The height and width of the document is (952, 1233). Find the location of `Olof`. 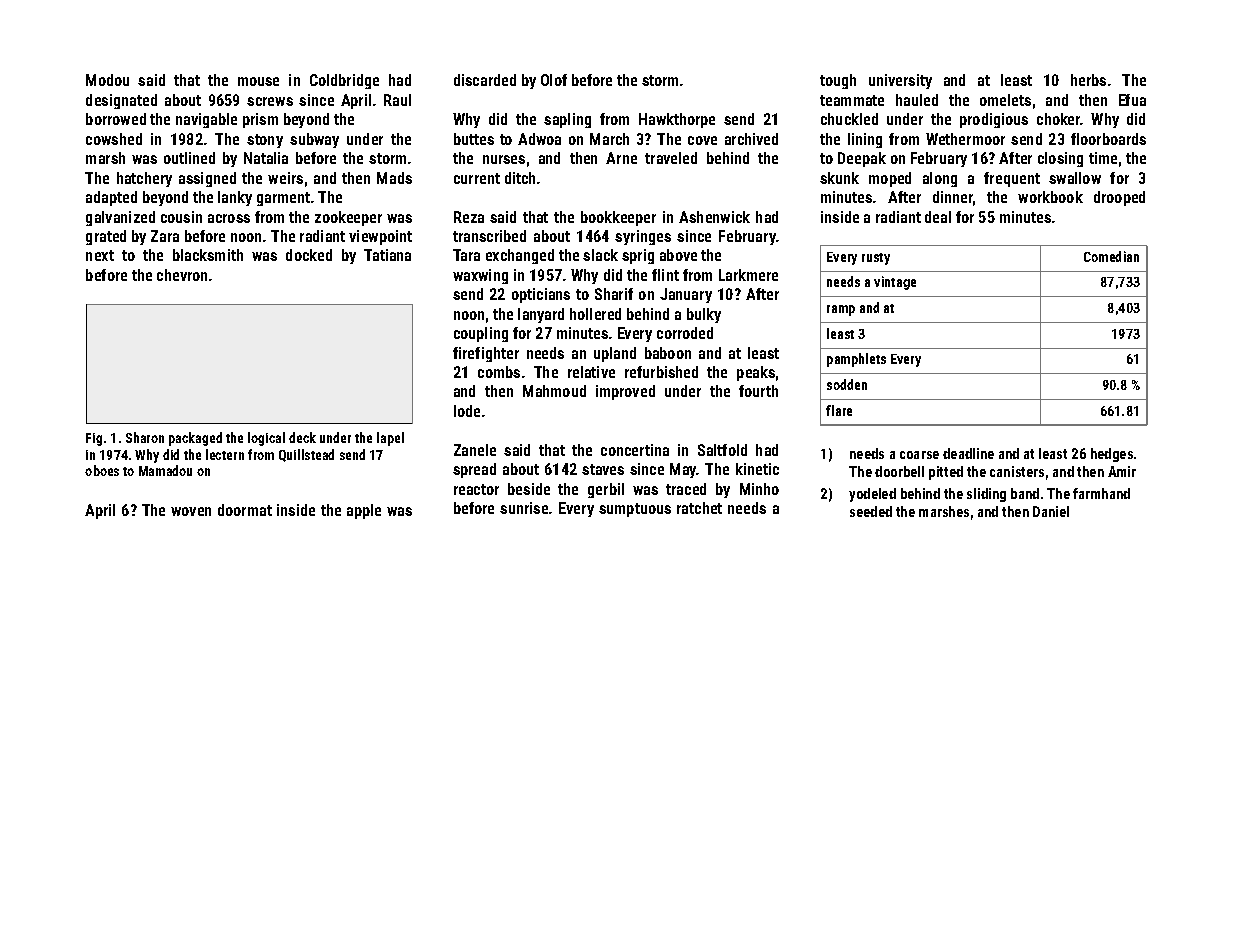

Olof is located at coordinates (554, 80).
